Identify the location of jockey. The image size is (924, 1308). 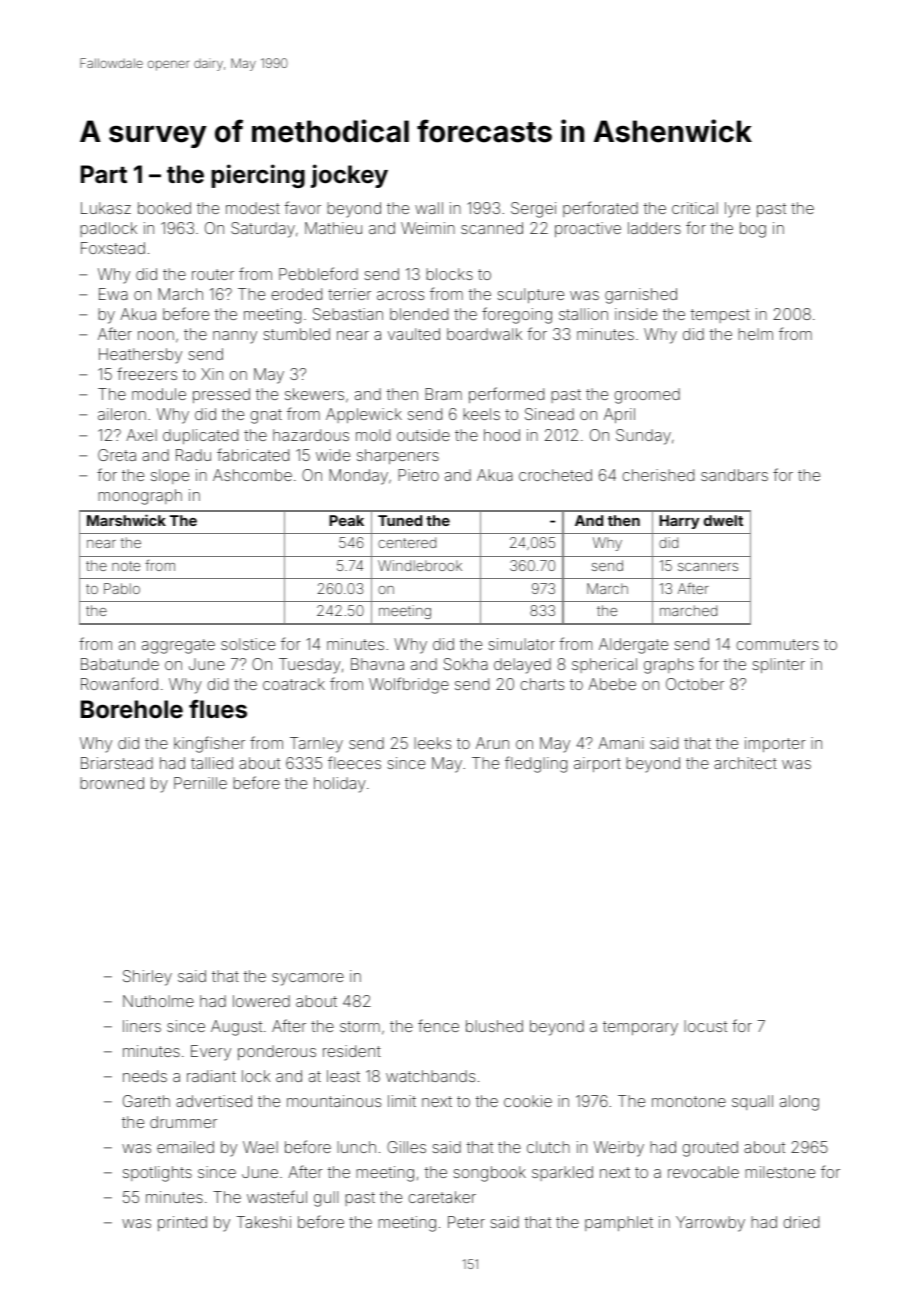
(349, 176).
